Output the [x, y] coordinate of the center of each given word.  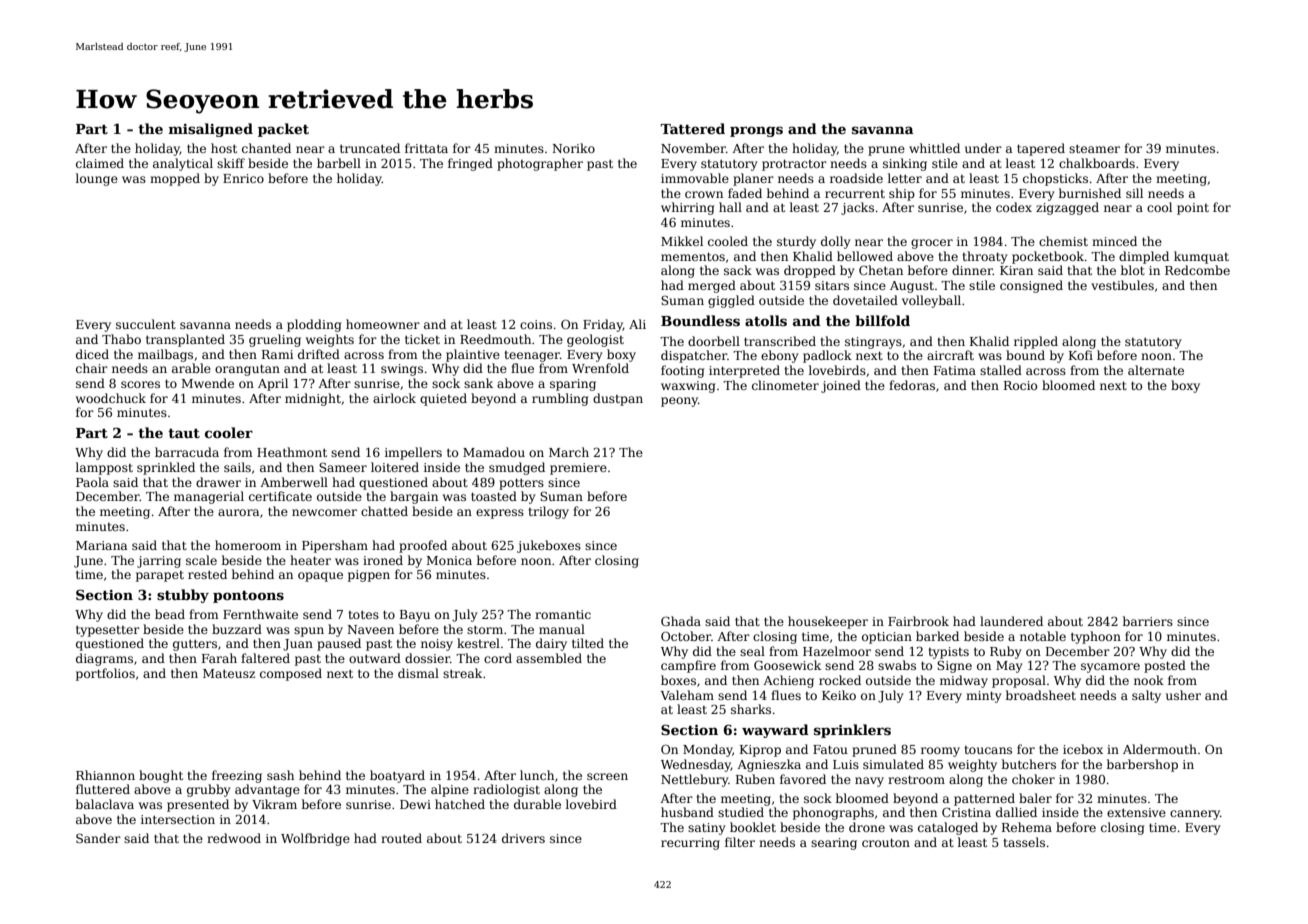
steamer [1094, 149]
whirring [687, 208]
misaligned [211, 130]
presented [198, 805]
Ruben [755, 779]
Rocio [1020, 385]
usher [1183, 695]
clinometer [785, 385]
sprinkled [166, 468]
